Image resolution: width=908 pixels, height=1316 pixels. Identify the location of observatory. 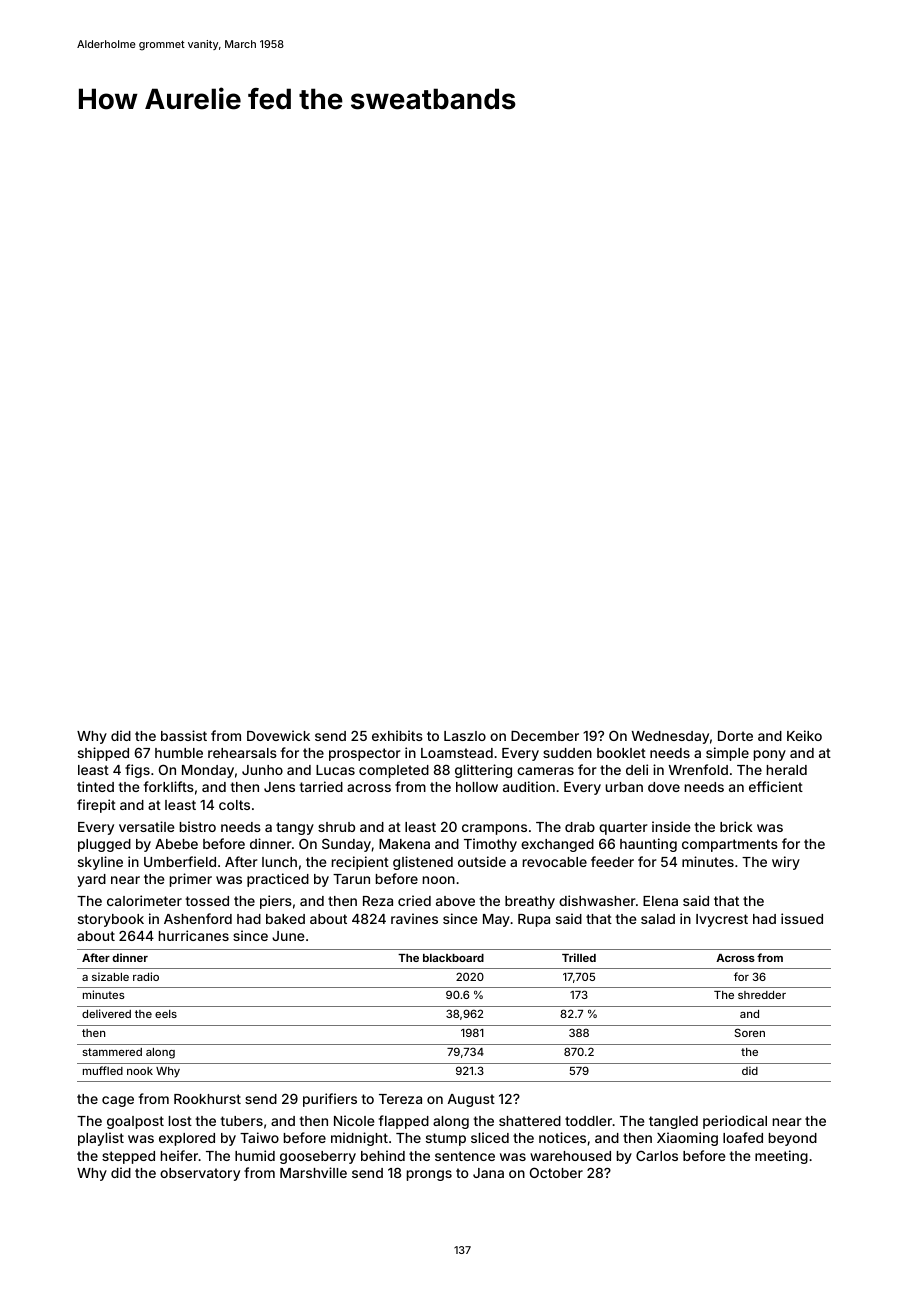
(200, 1174).
